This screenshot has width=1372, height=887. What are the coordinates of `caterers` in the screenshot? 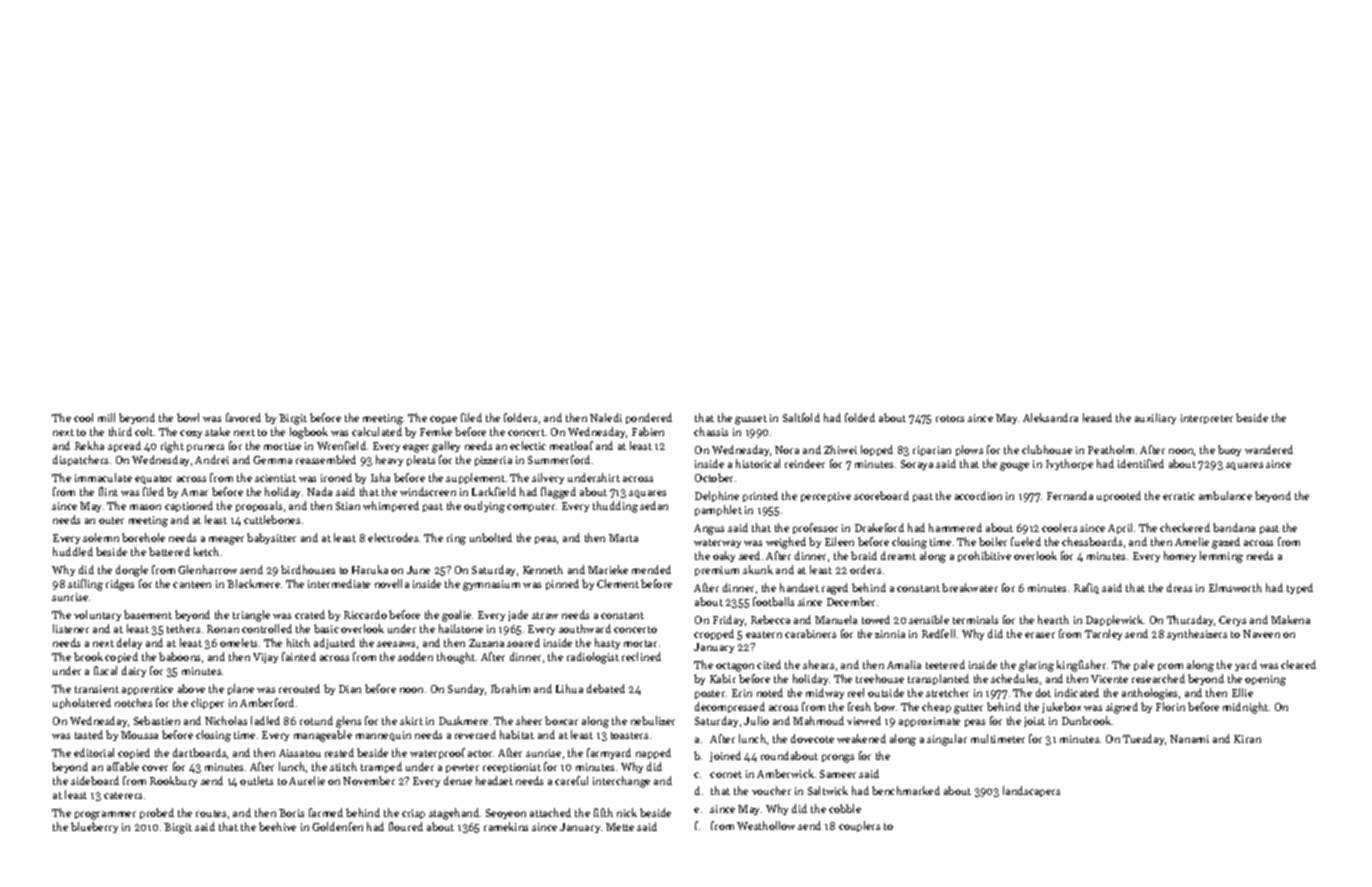 It's located at (123, 795).
